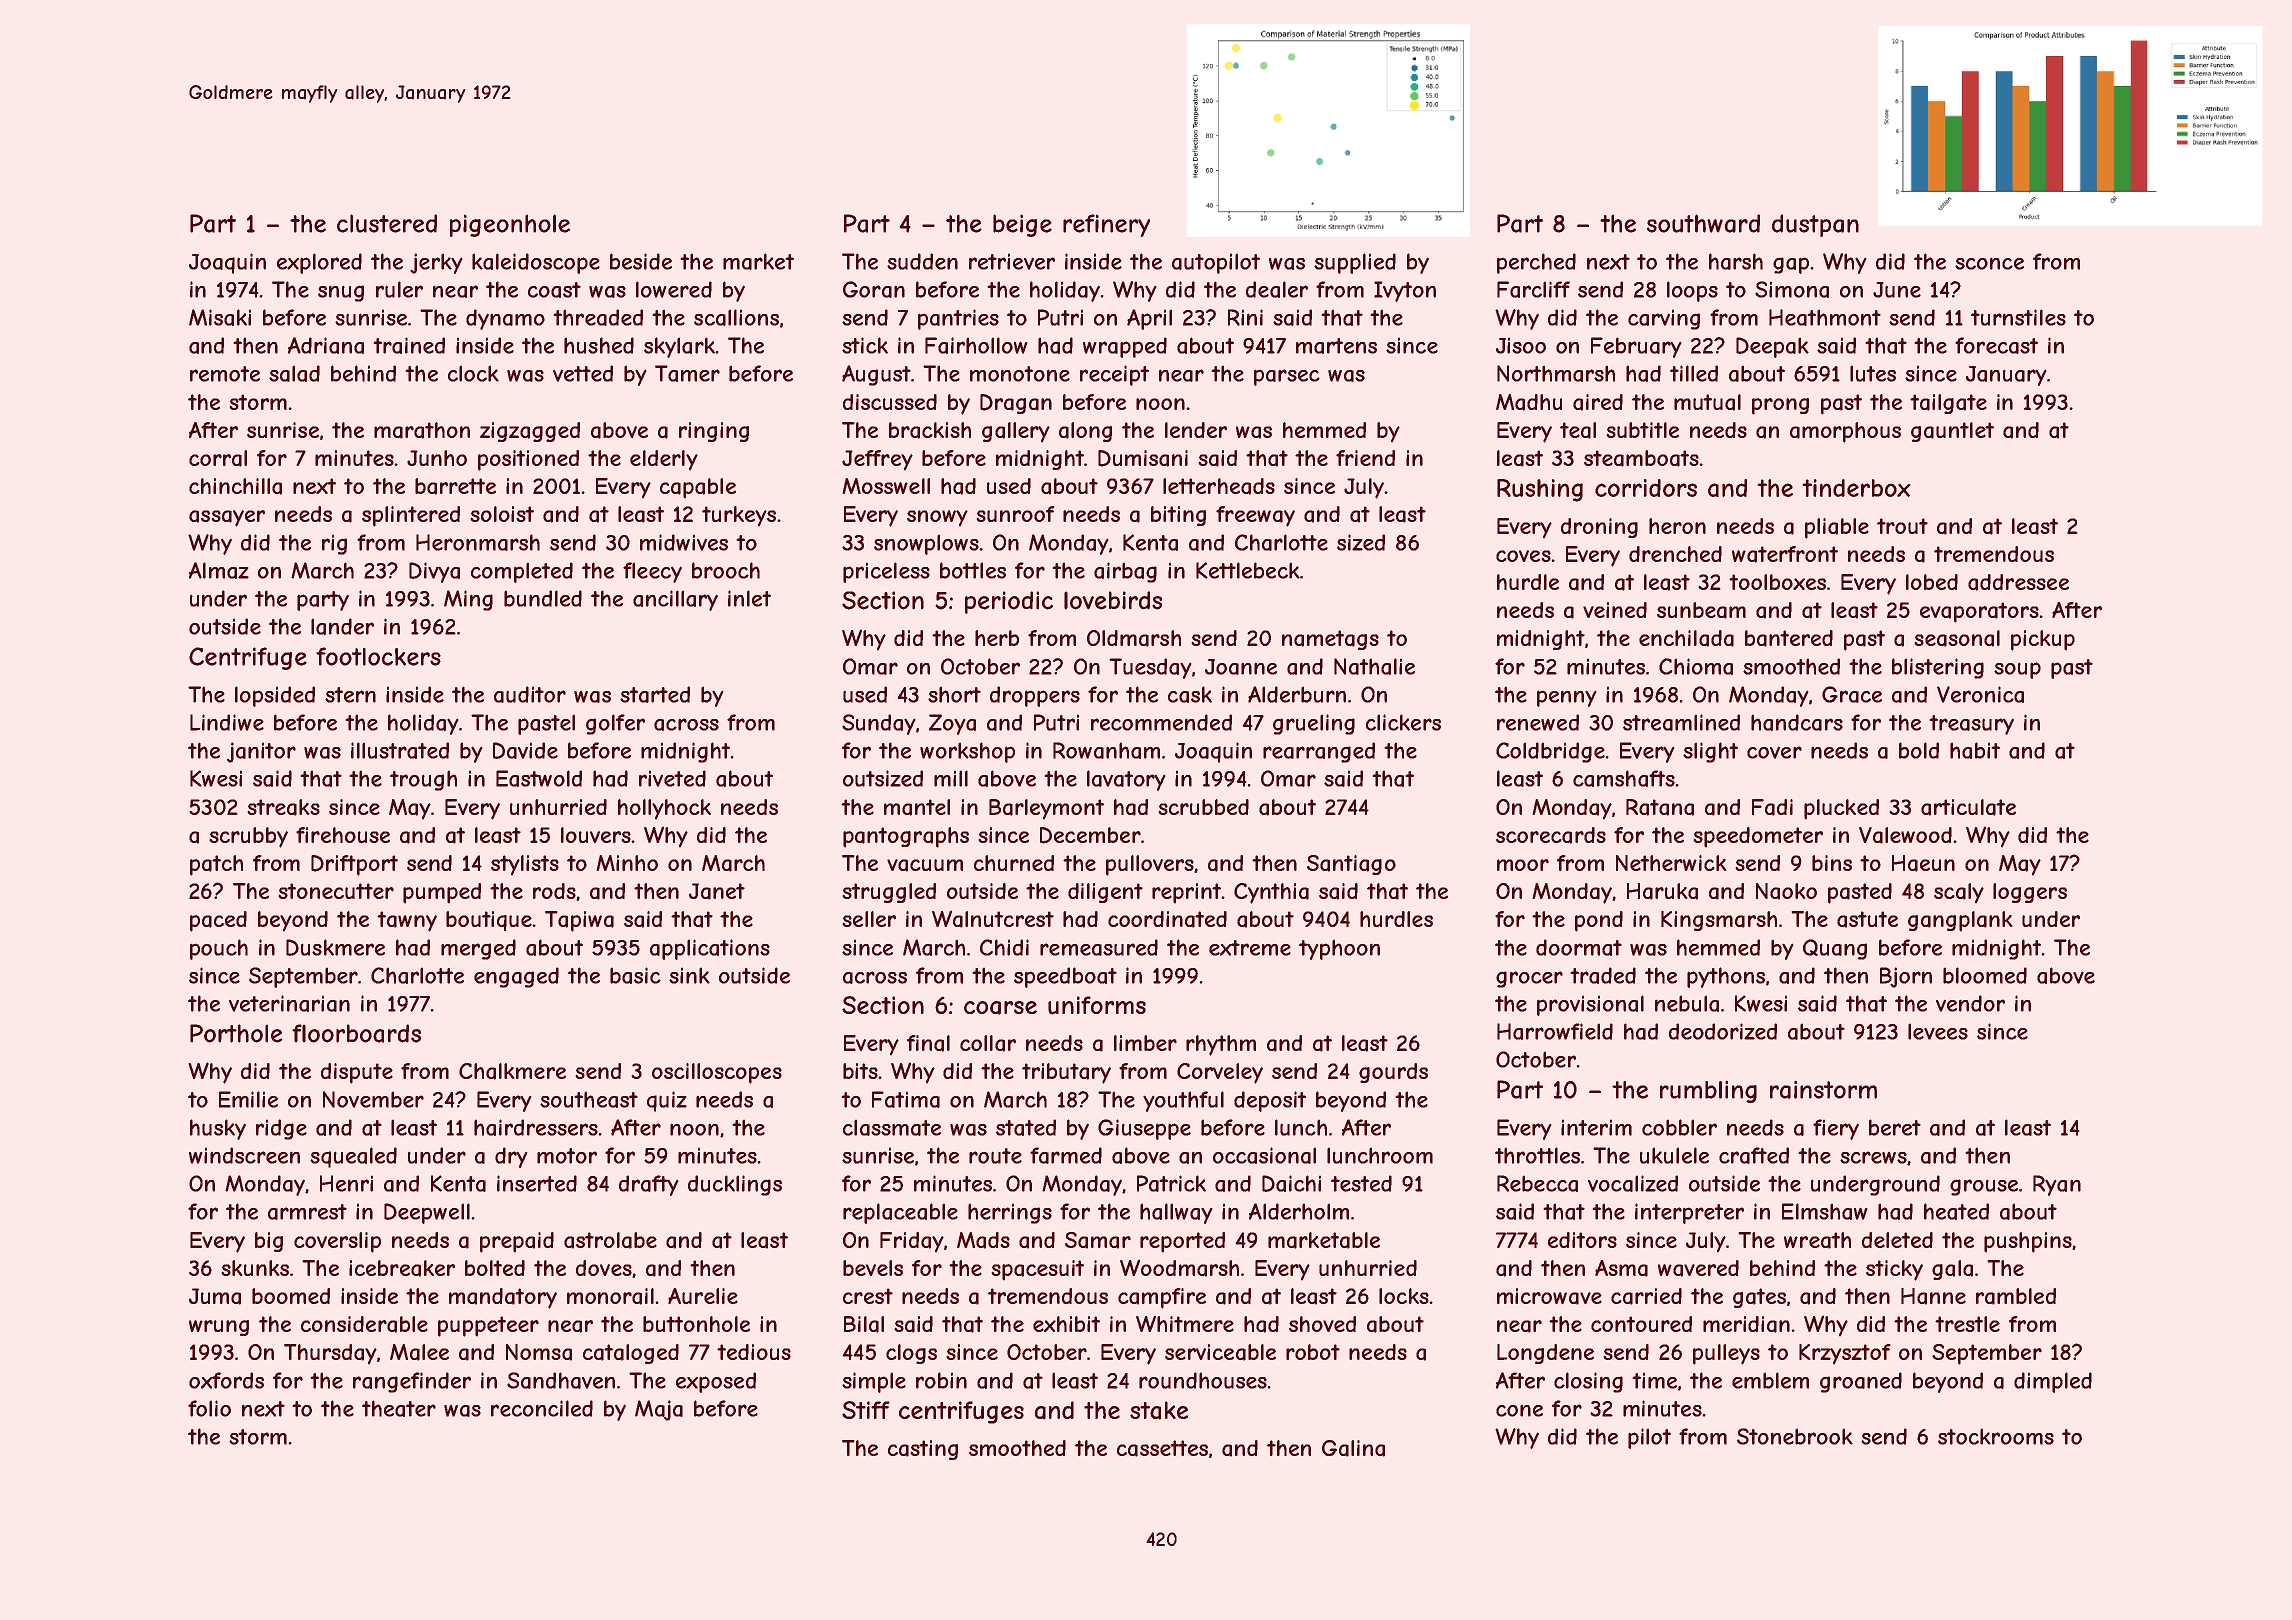  What do you see at coordinates (1365, 458) in the screenshot?
I see `friend` at bounding box center [1365, 458].
